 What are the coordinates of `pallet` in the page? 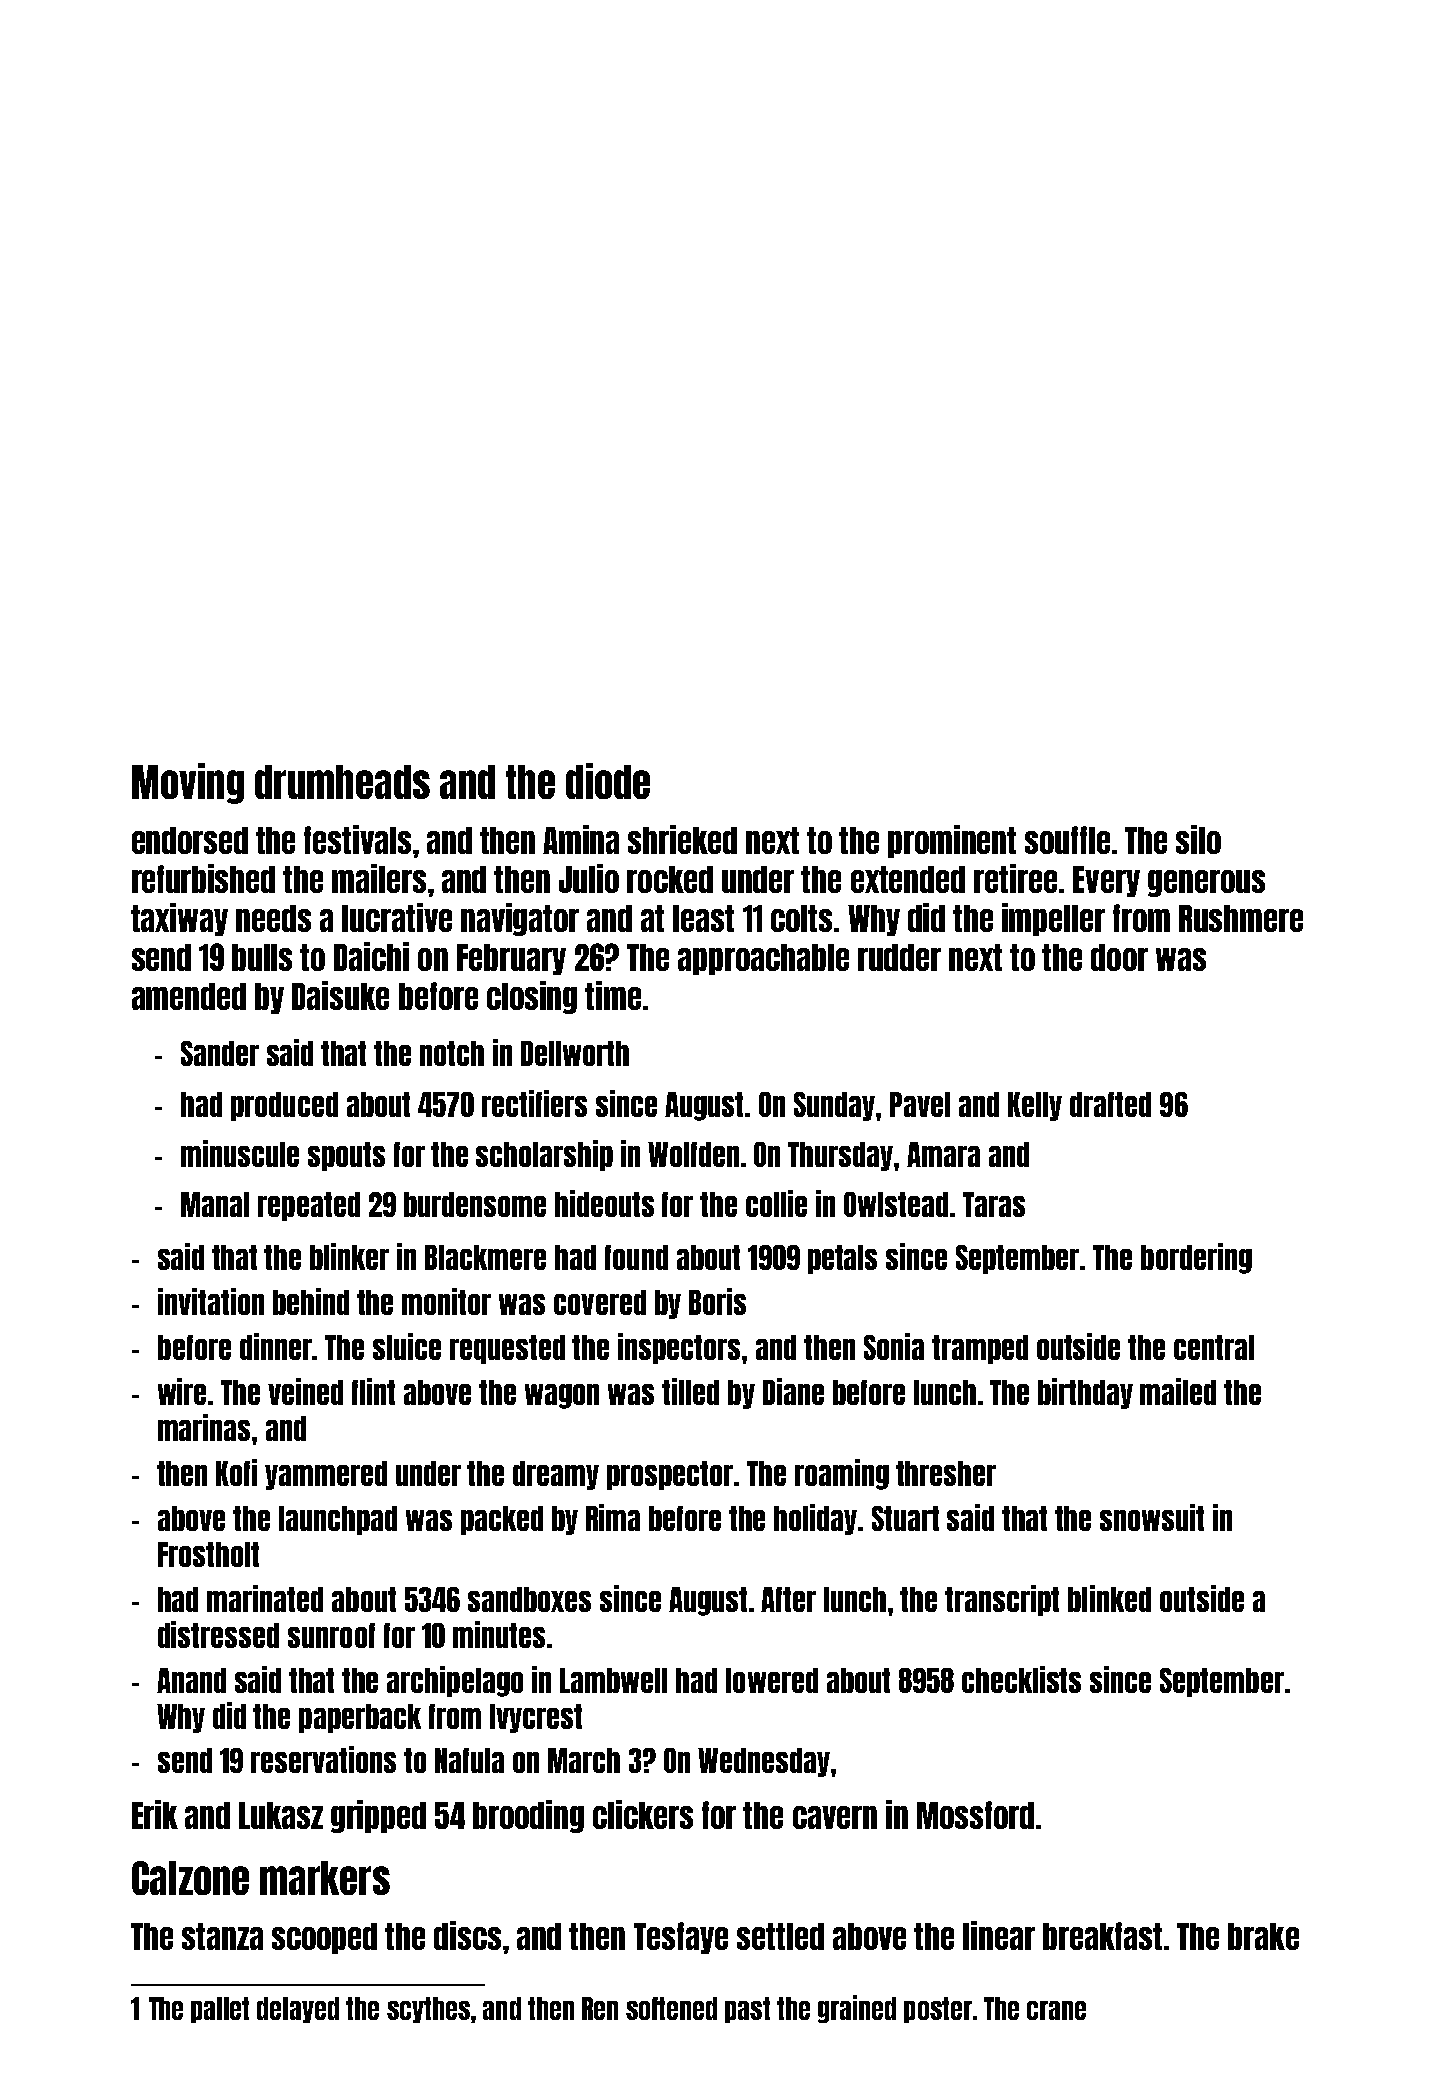 It's located at (220, 2010).
